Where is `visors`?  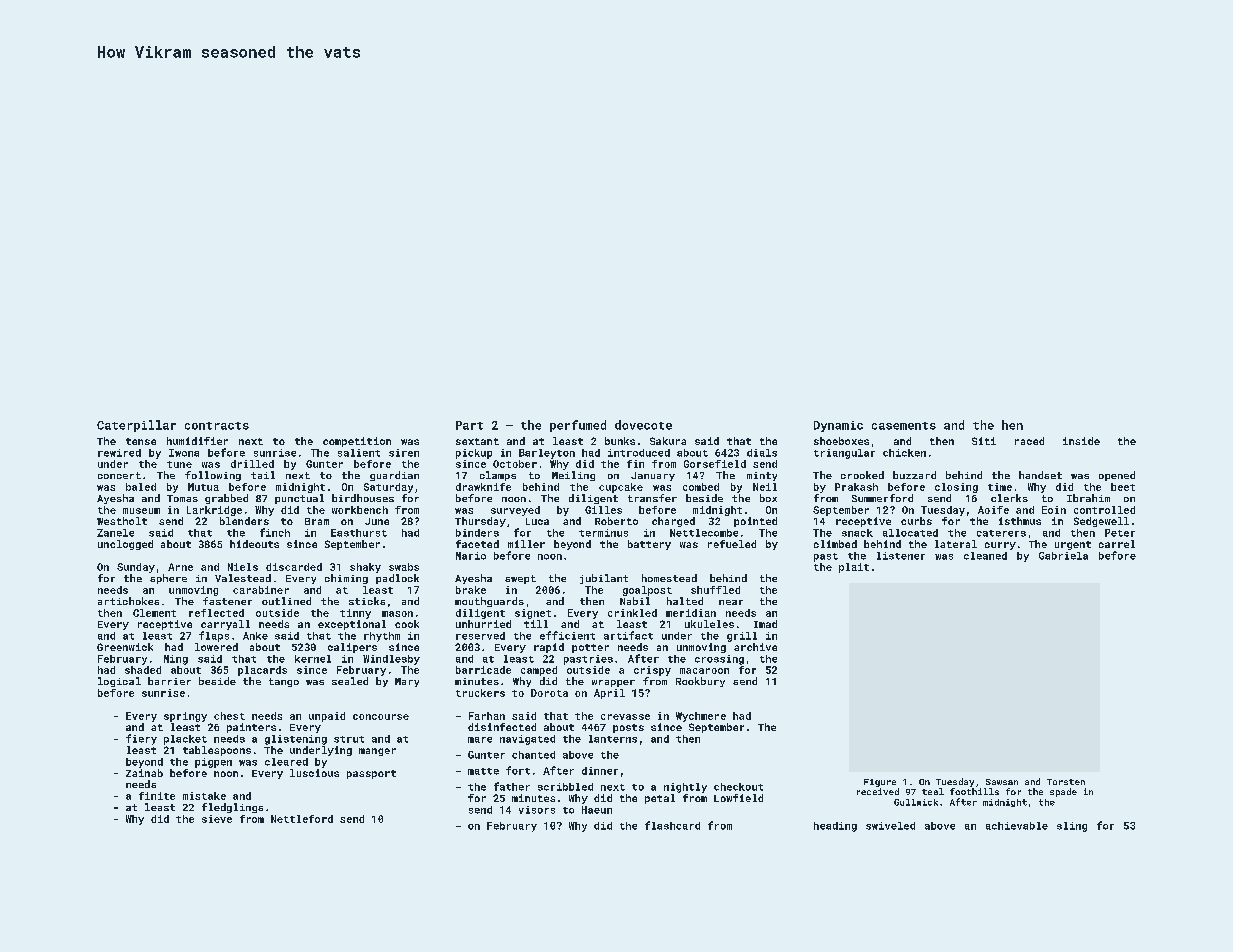 visors is located at coordinates (537, 810).
